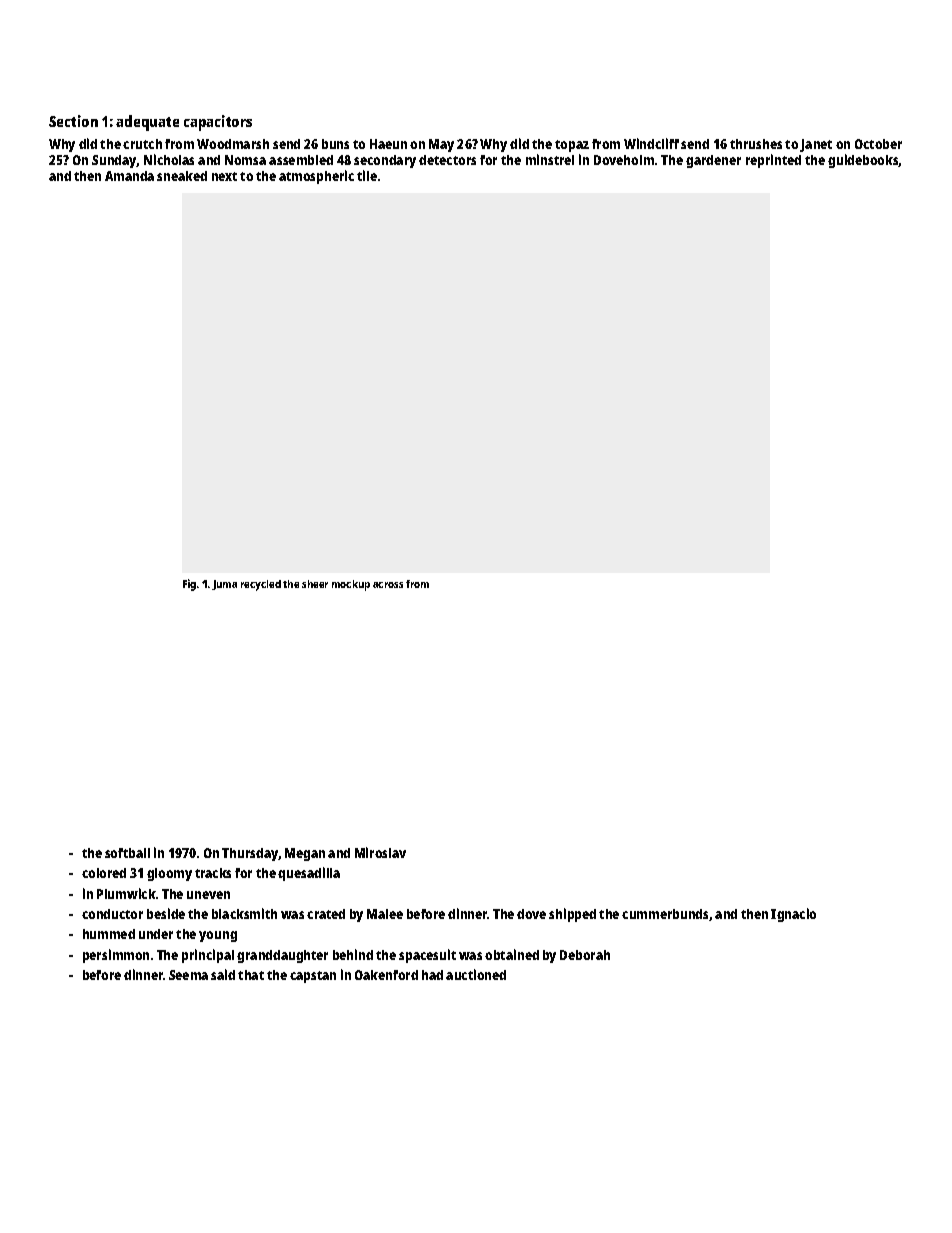 The image size is (952, 1233). I want to click on recycled, so click(261, 585).
